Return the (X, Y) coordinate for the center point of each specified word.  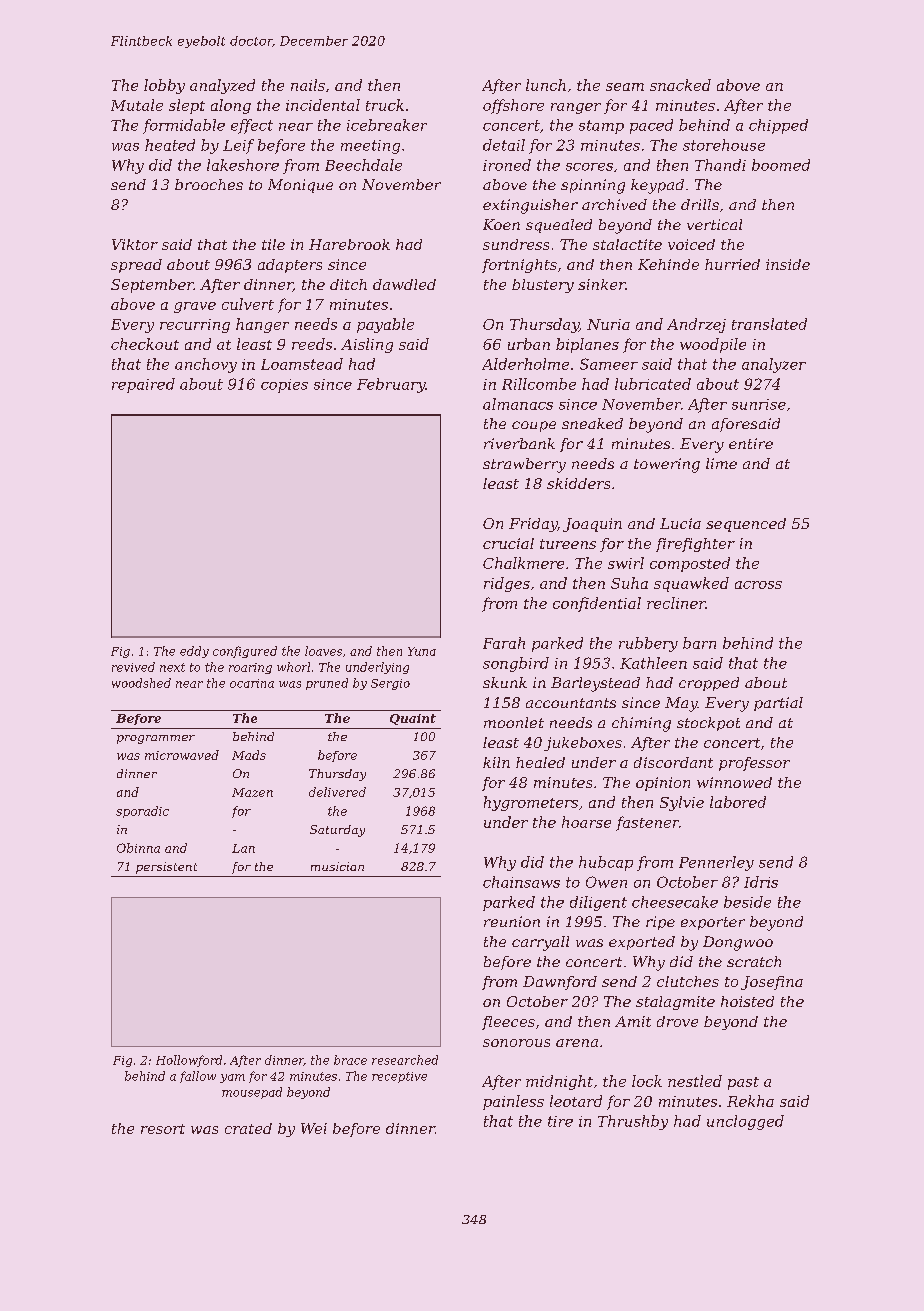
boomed (781, 165)
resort (163, 1129)
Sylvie (682, 803)
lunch (546, 85)
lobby (164, 86)
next (172, 667)
